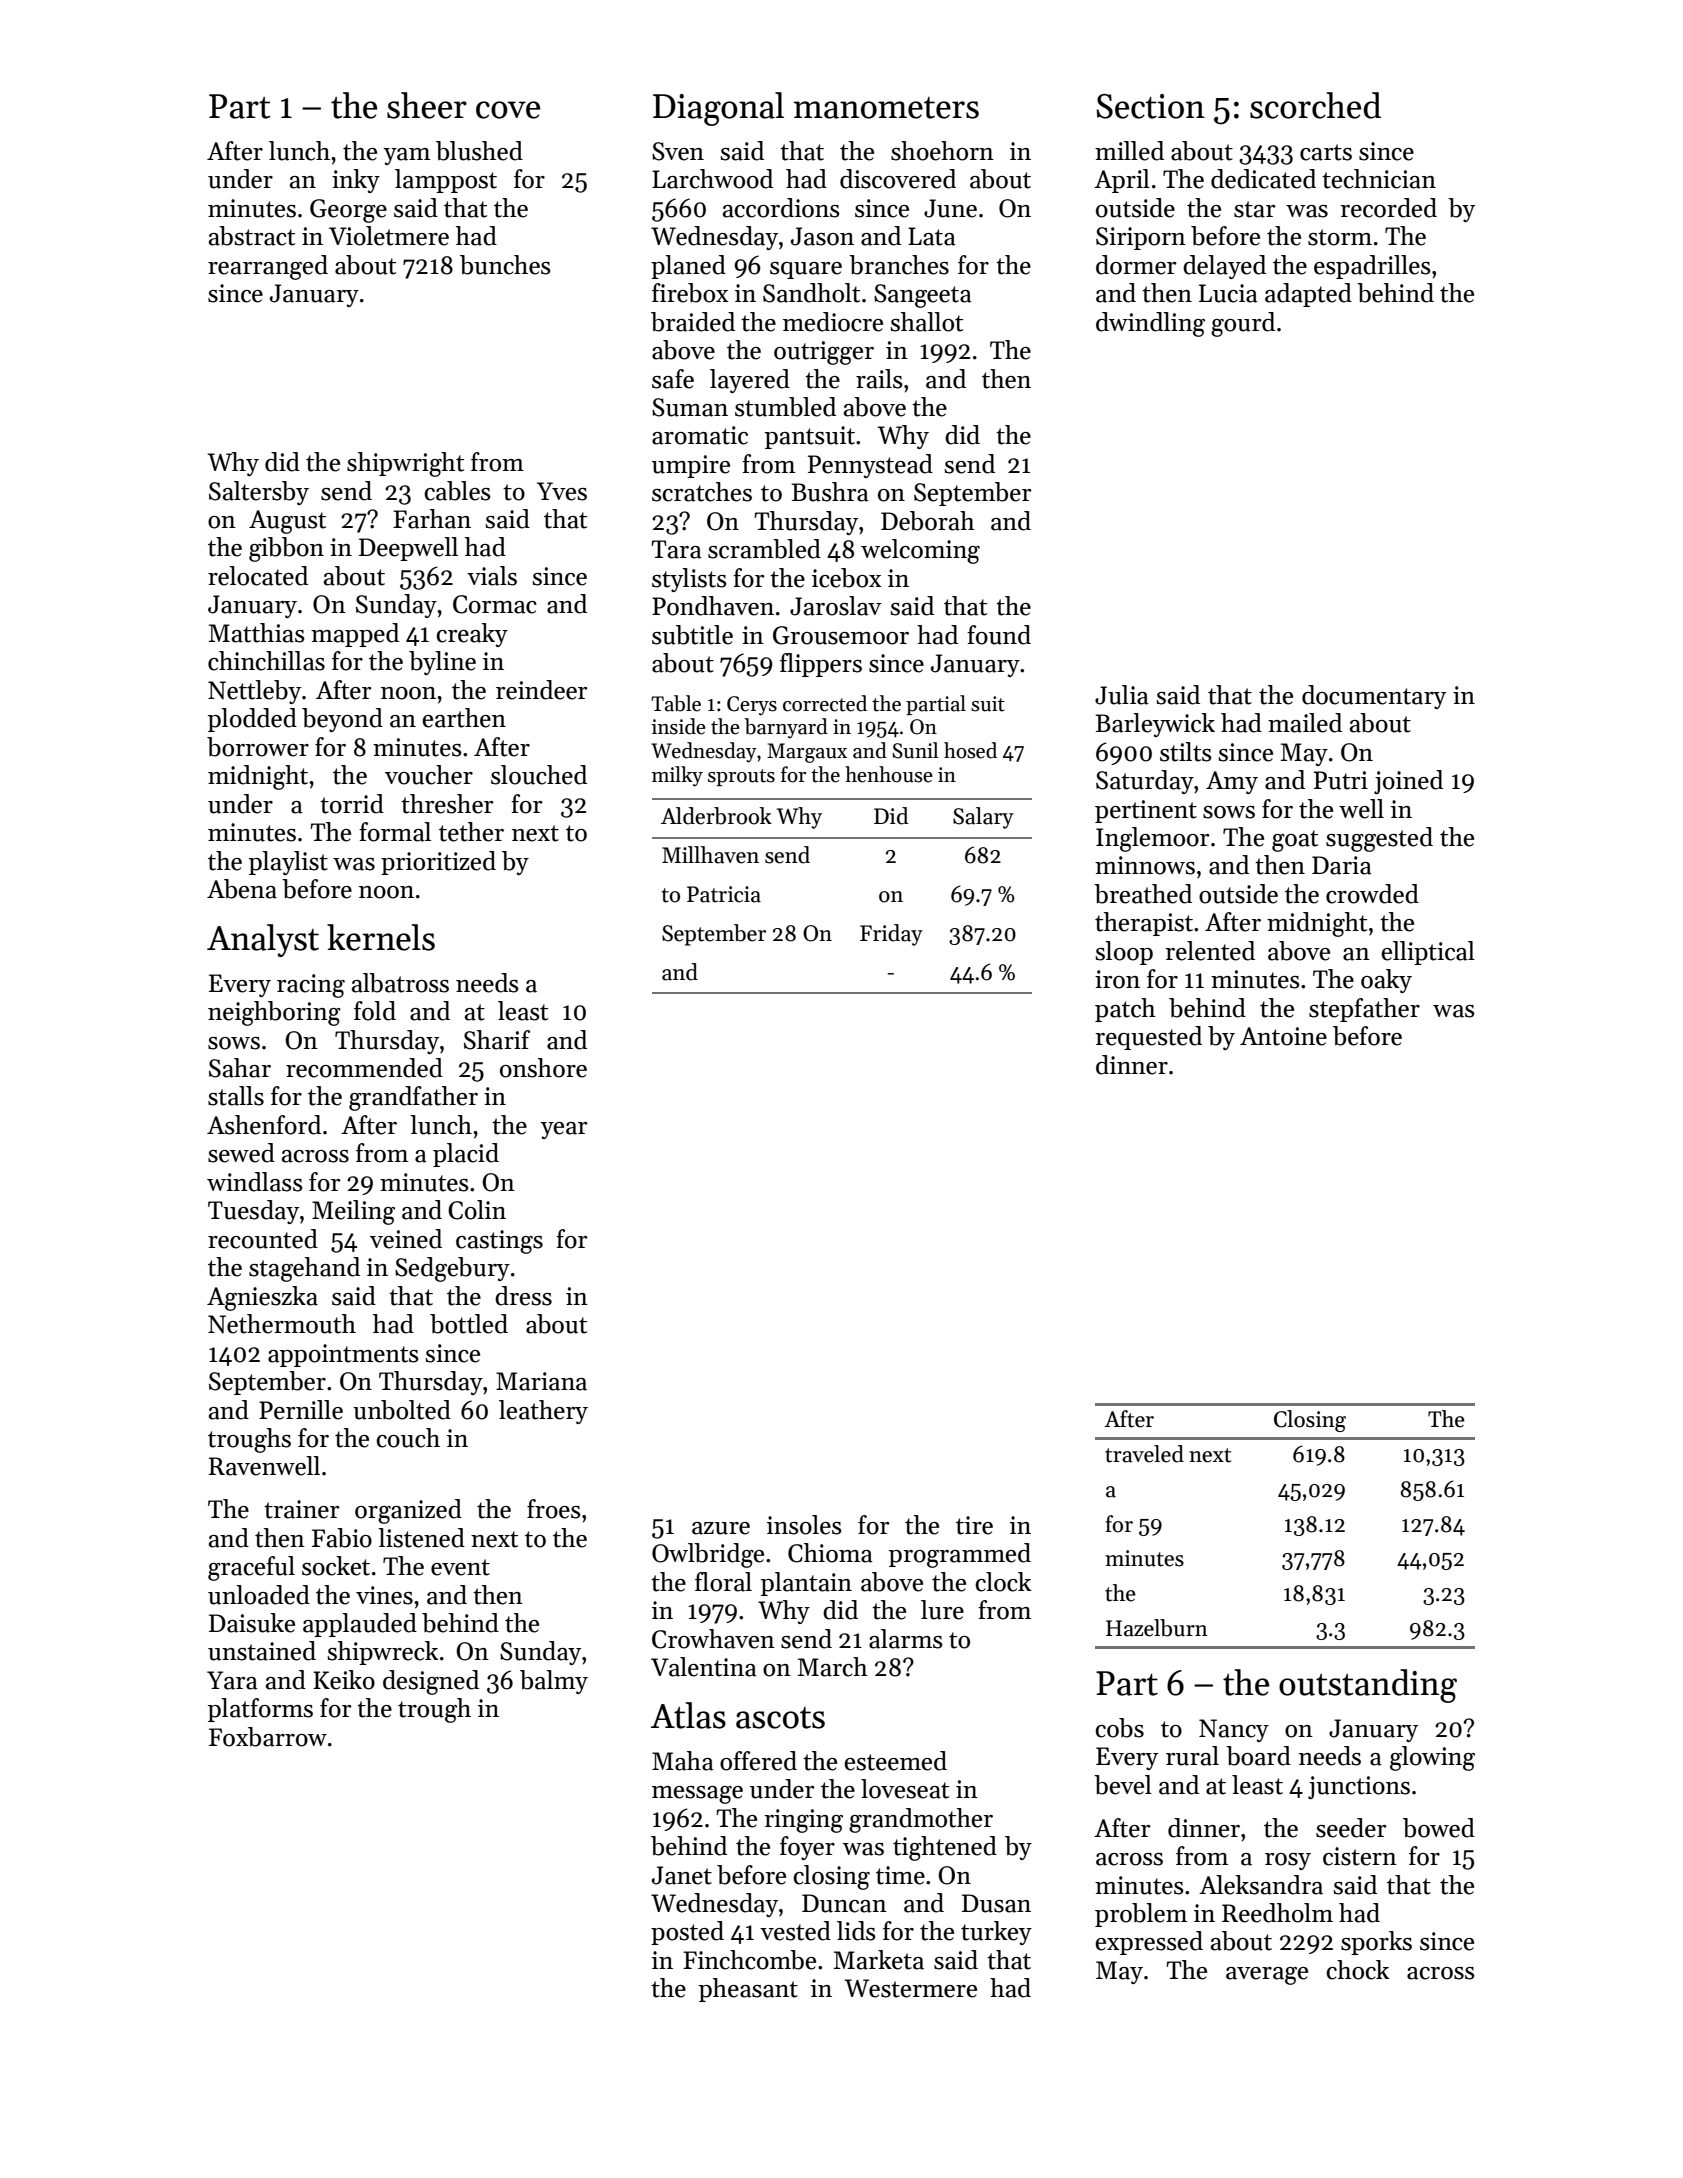  I want to click on Antoine, so click(1283, 1036).
